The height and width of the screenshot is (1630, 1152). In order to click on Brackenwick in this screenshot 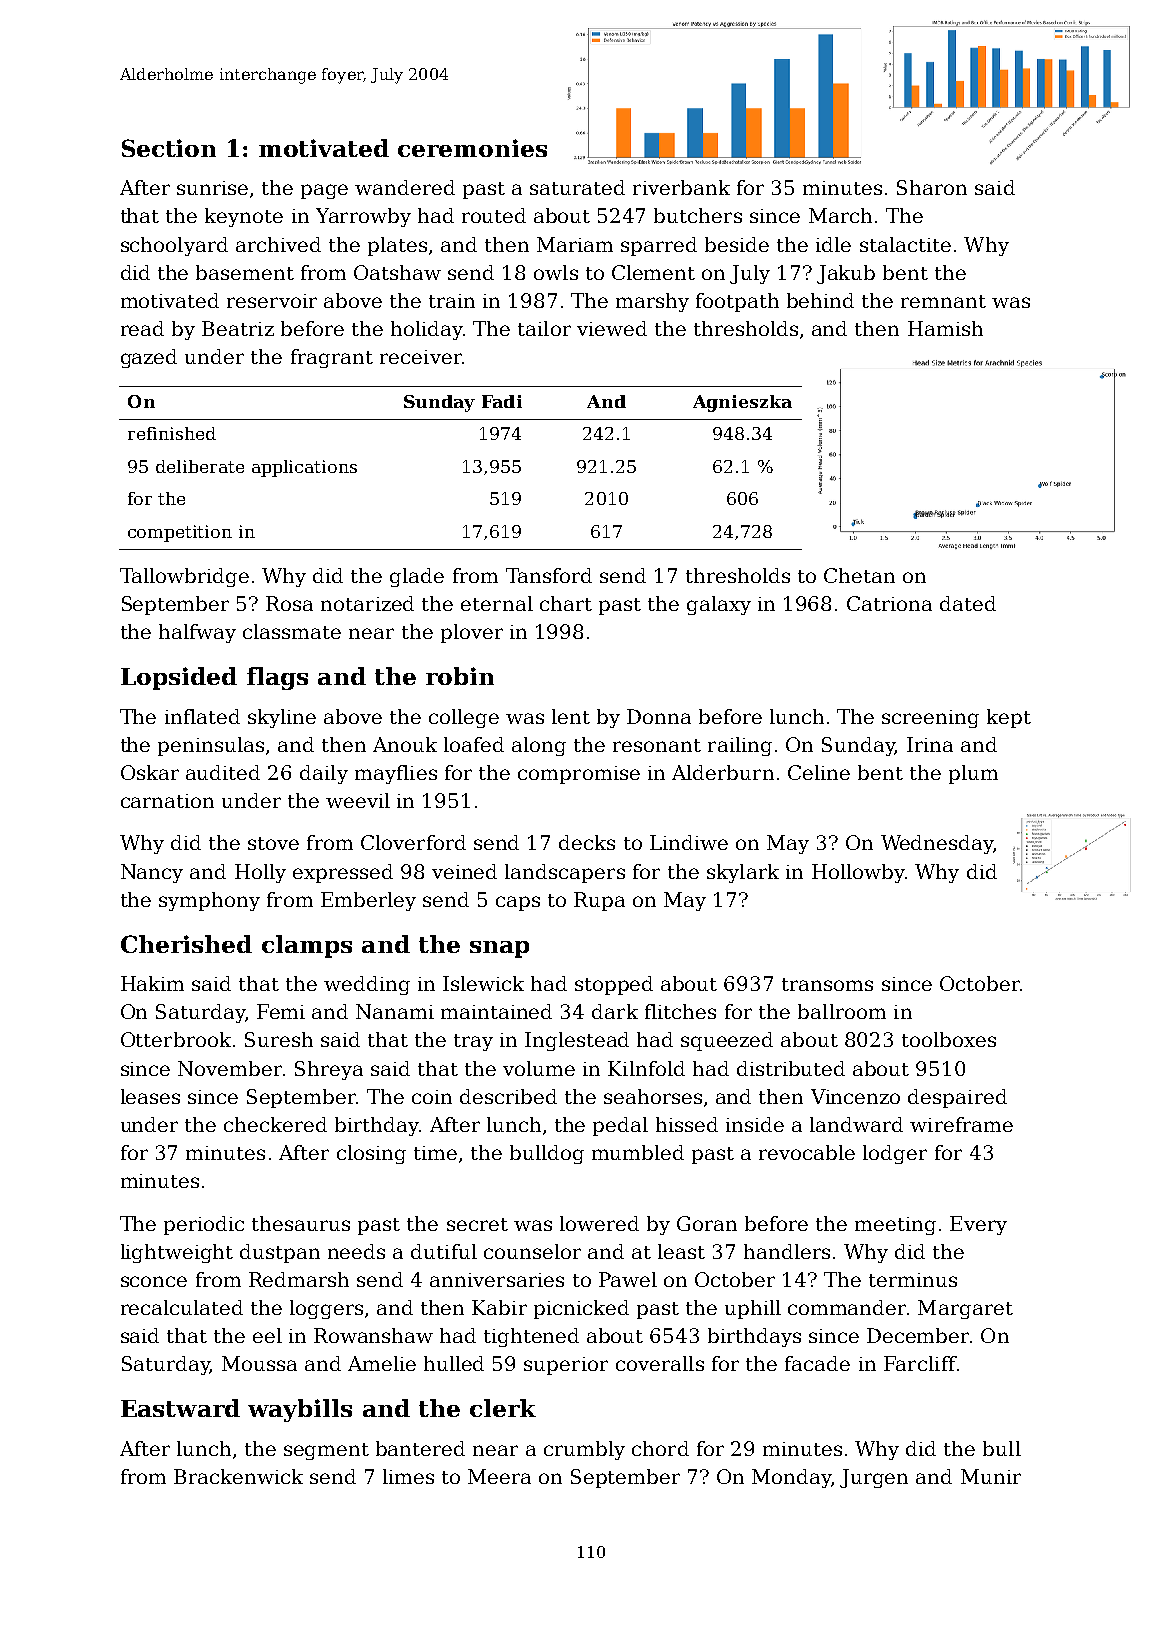, I will do `click(238, 1476)`.
